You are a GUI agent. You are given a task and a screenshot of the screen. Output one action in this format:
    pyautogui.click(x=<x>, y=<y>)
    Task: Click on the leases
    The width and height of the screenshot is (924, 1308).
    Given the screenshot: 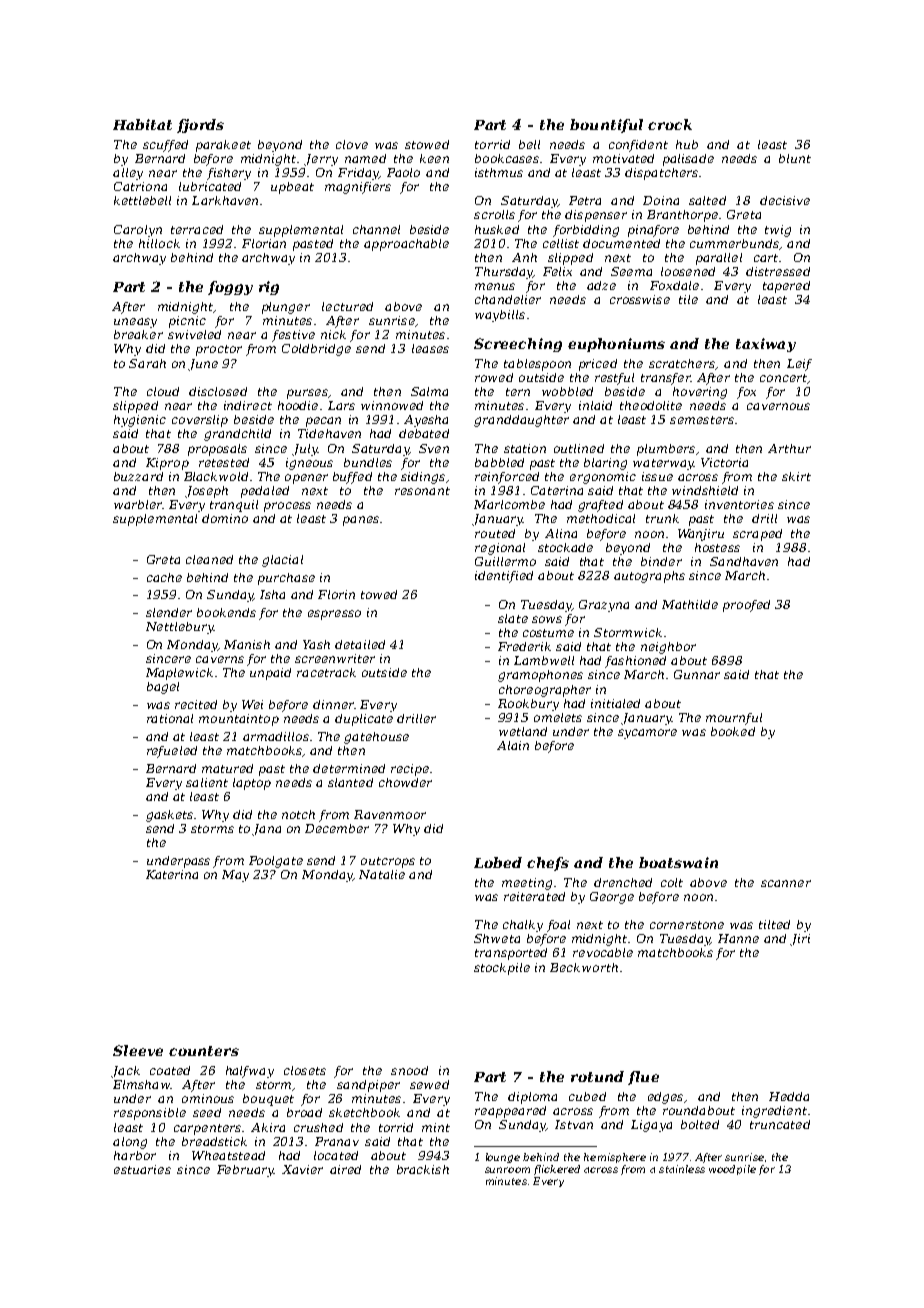 What is the action you would take?
    pyautogui.click(x=430, y=348)
